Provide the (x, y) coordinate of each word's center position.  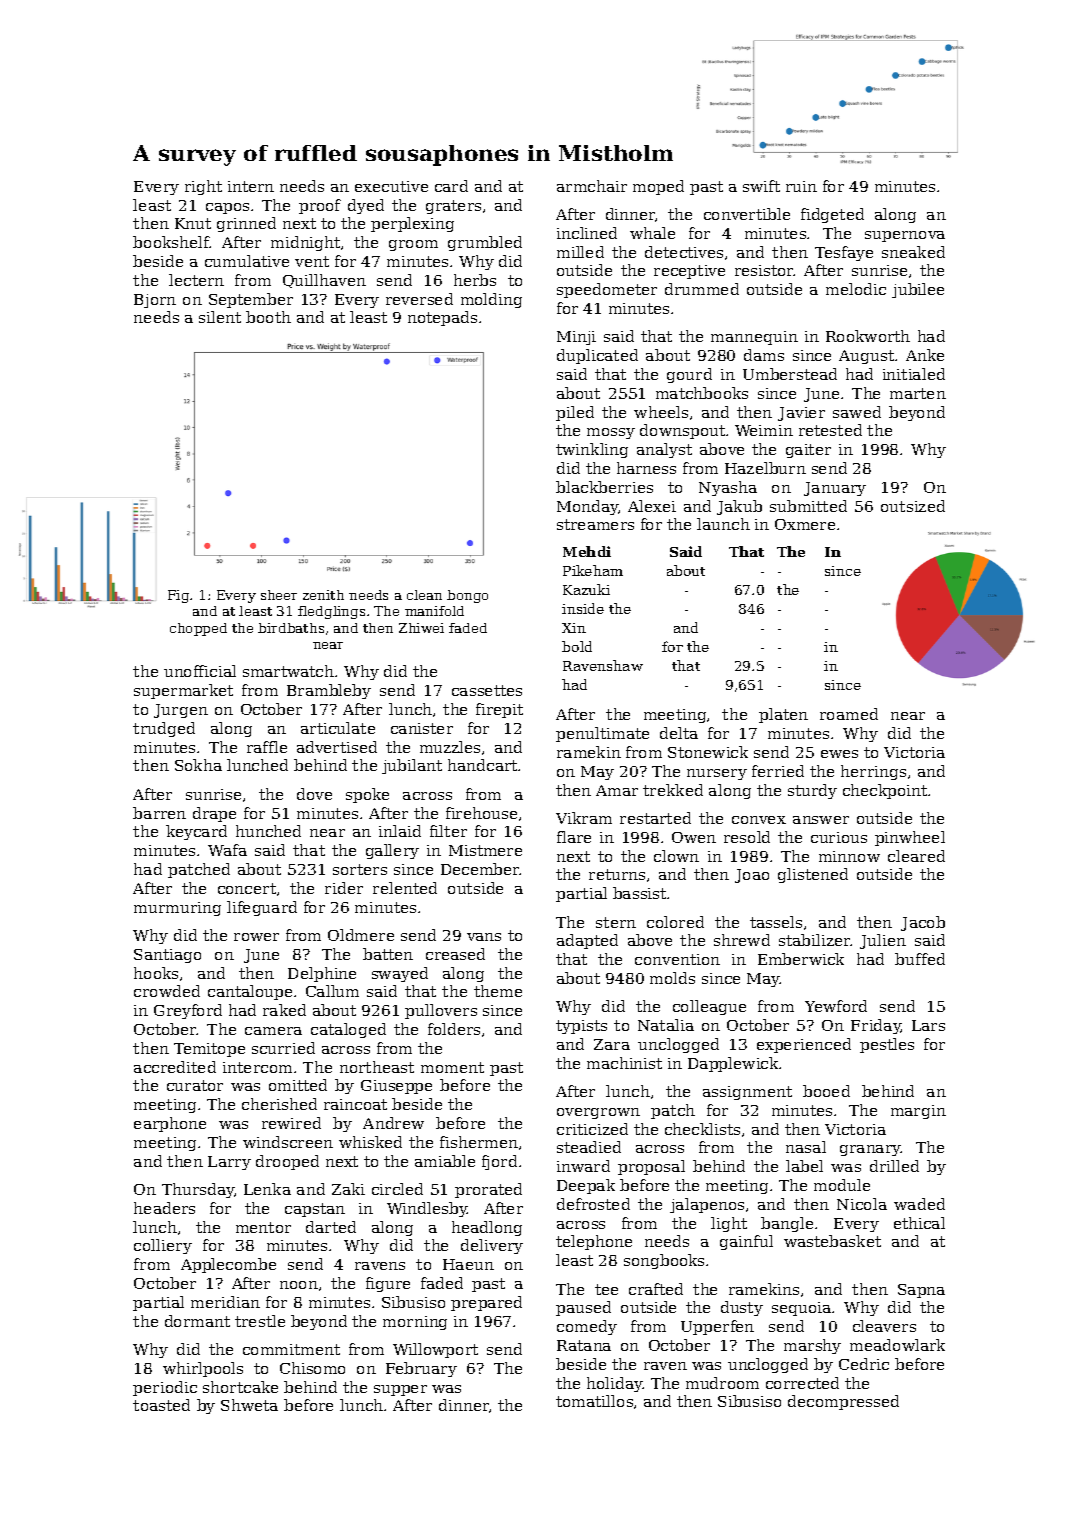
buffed (920, 959)
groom (413, 245)
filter (448, 831)
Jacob (923, 923)
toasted (161, 1405)
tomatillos (594, 1401)
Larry (229, 1163)
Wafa (227, 850)
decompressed (843, 1402)
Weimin (764, 430)
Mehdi (587, 551)
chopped (198, 629)
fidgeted (832, 215)
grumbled (485, 243)
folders (454, 1029)
